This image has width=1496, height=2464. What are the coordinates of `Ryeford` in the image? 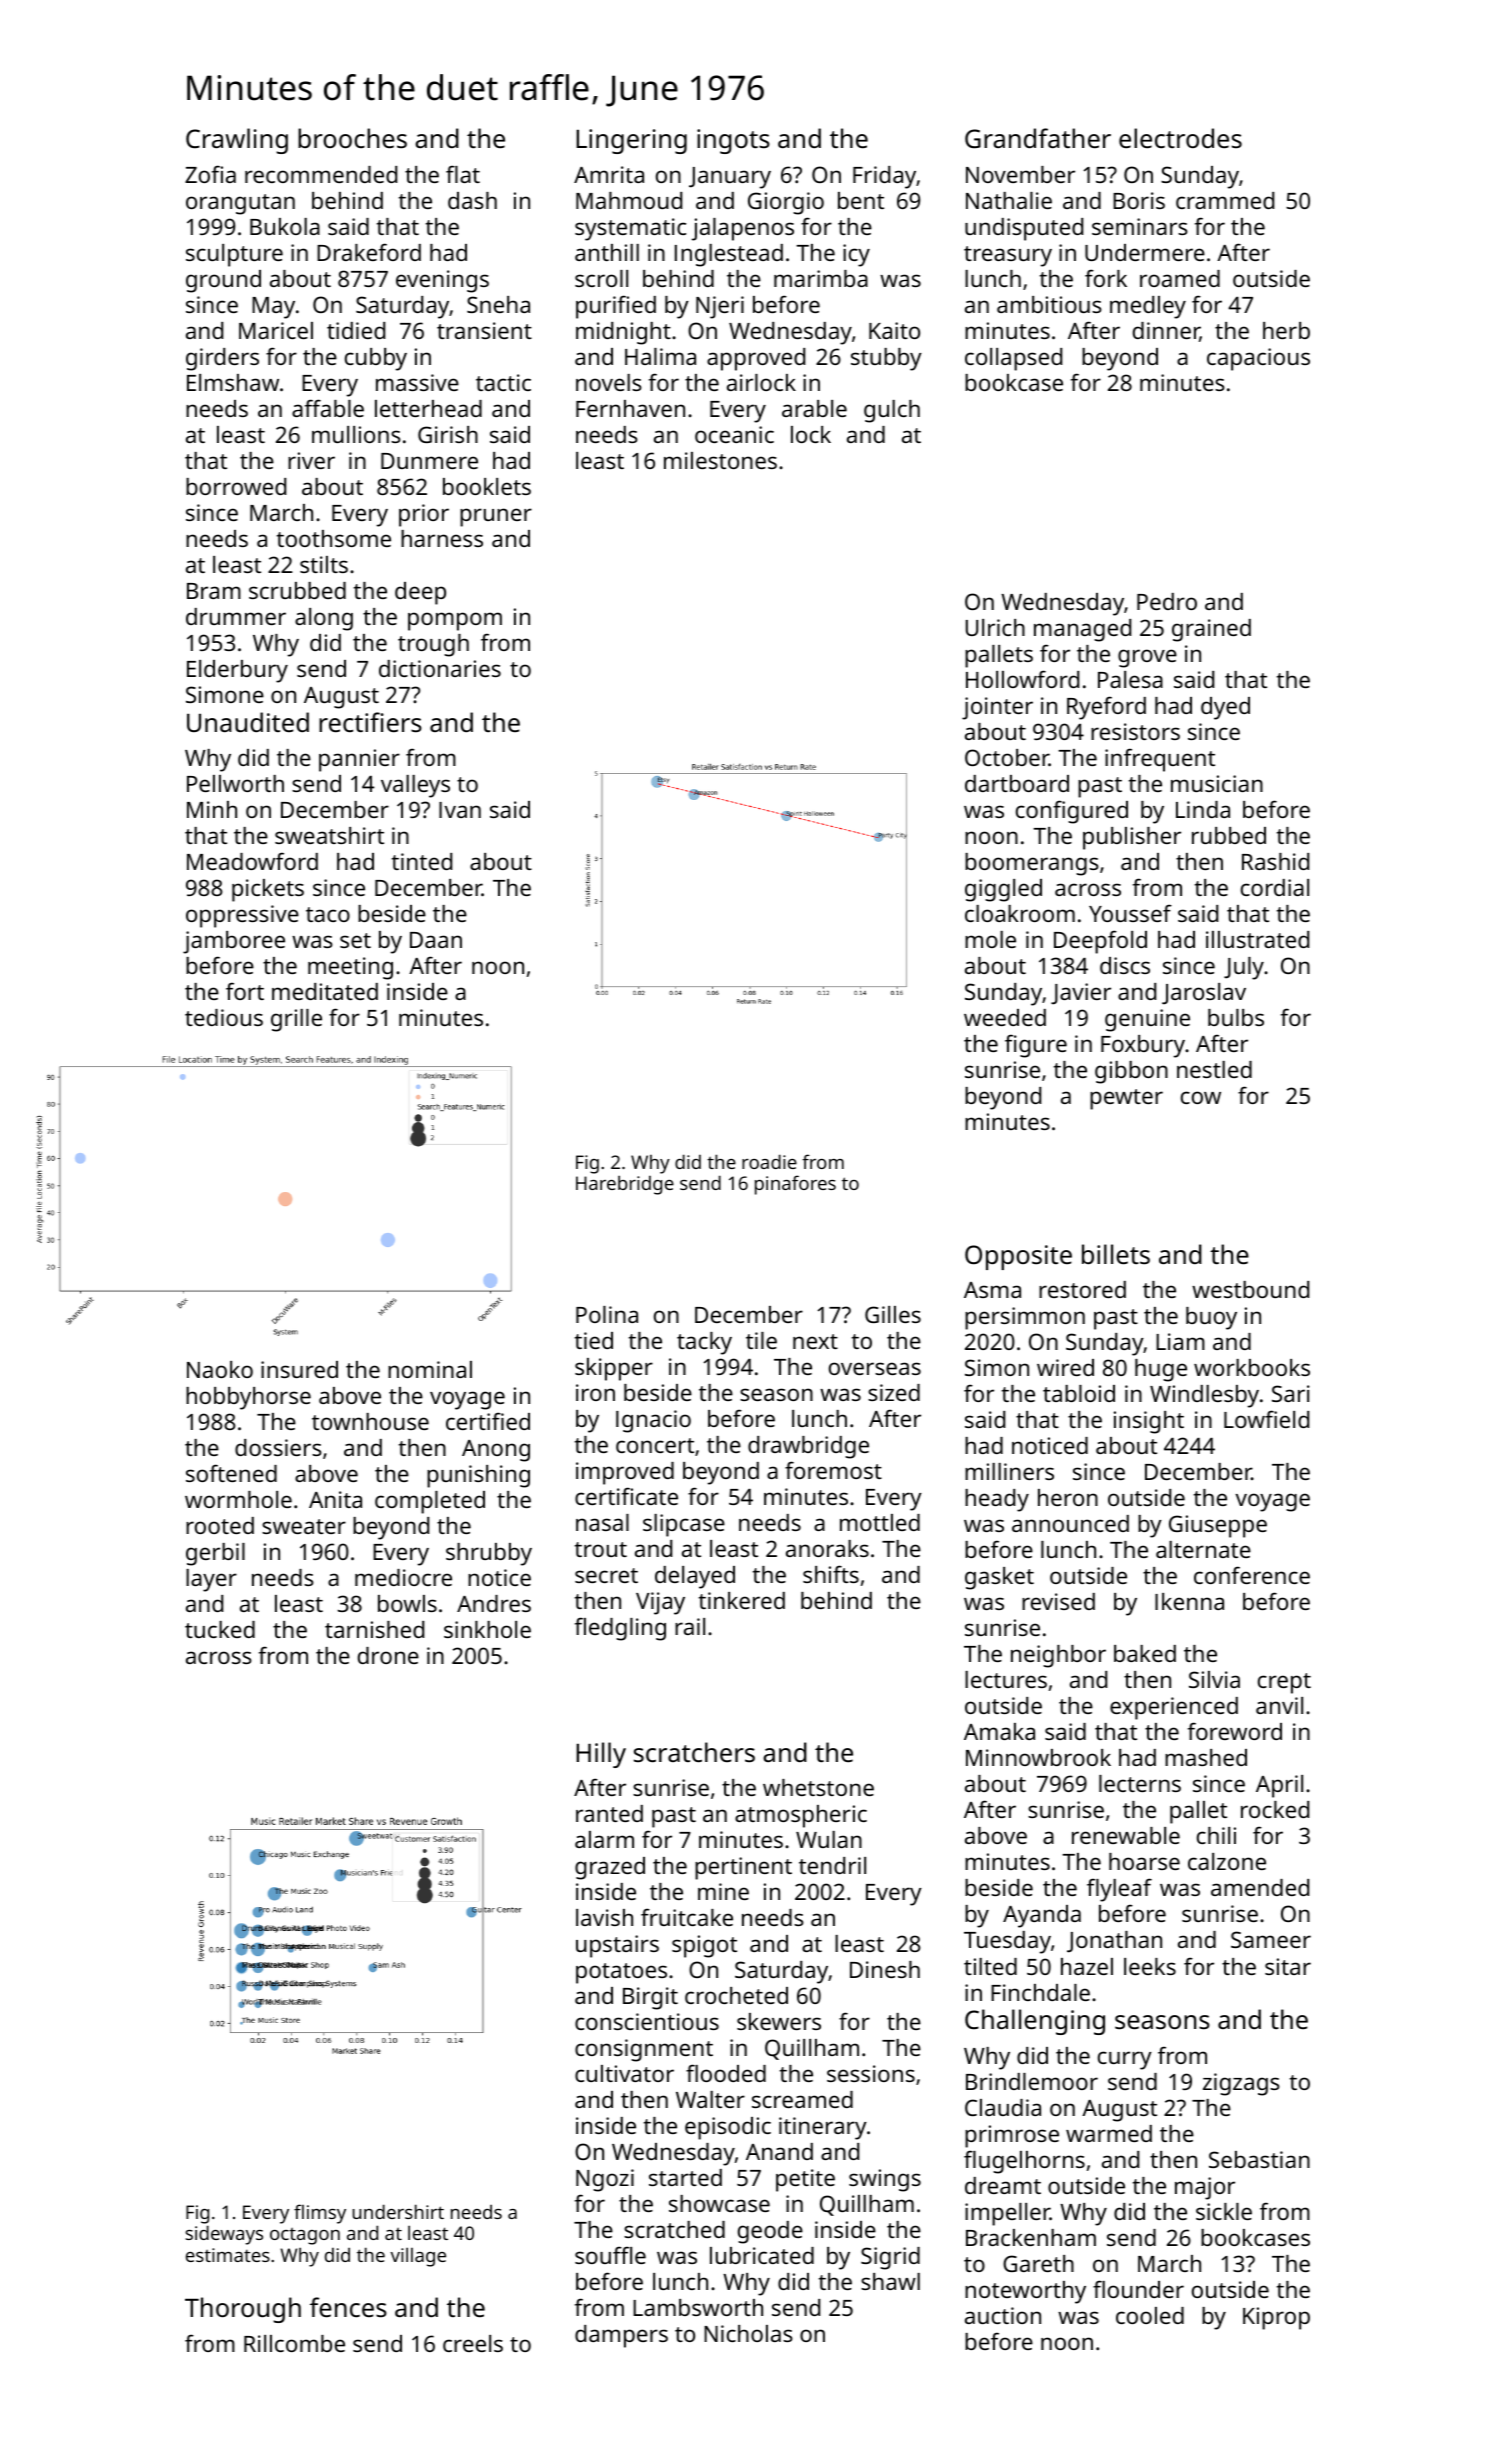 It's located at (1106, 708).
